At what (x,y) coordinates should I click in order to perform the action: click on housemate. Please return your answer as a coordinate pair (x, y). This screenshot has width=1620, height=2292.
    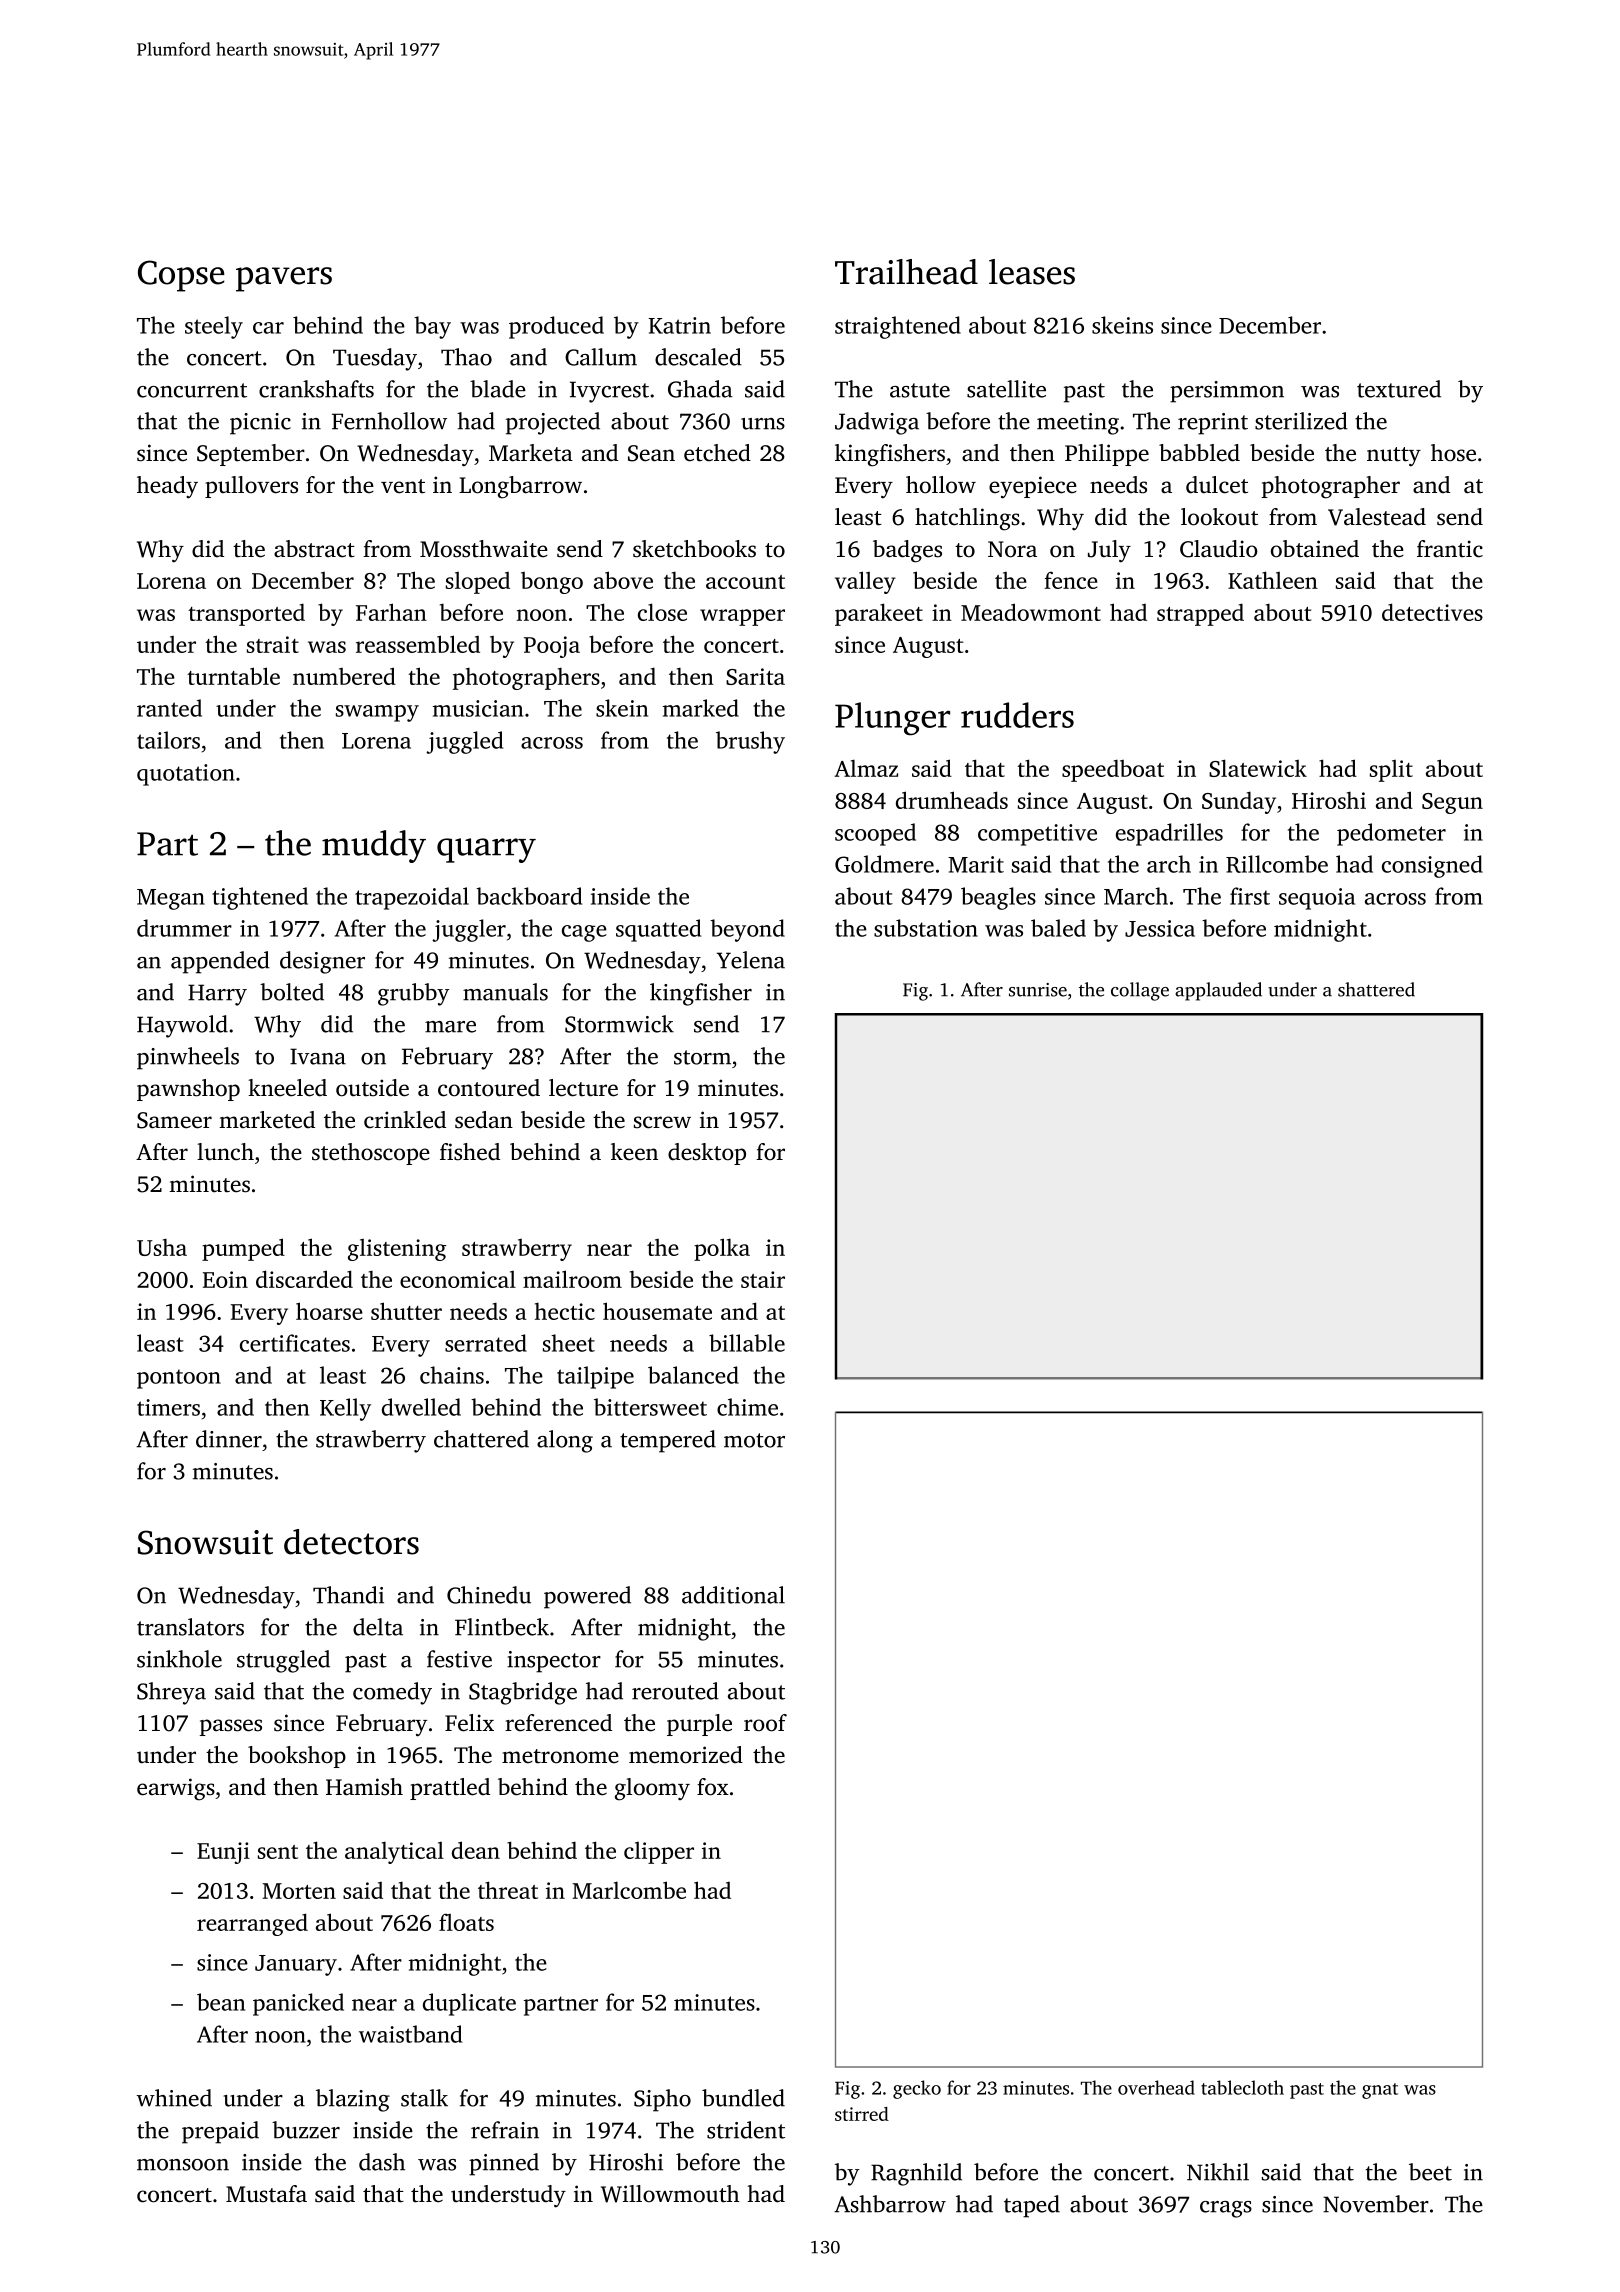
    Looking at the image, I should click on (657, 1311).
